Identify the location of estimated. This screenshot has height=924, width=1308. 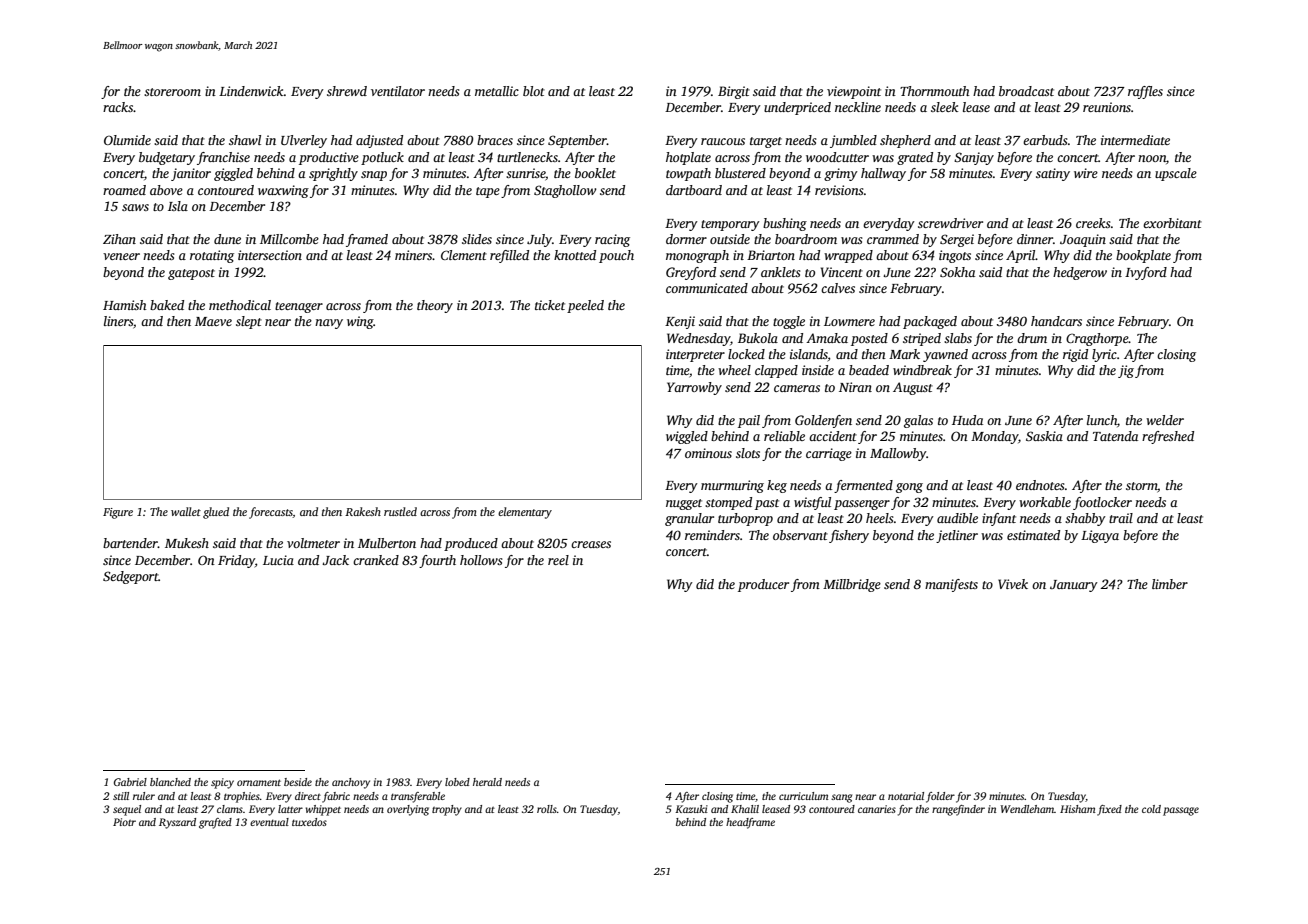
(1033, 535).
